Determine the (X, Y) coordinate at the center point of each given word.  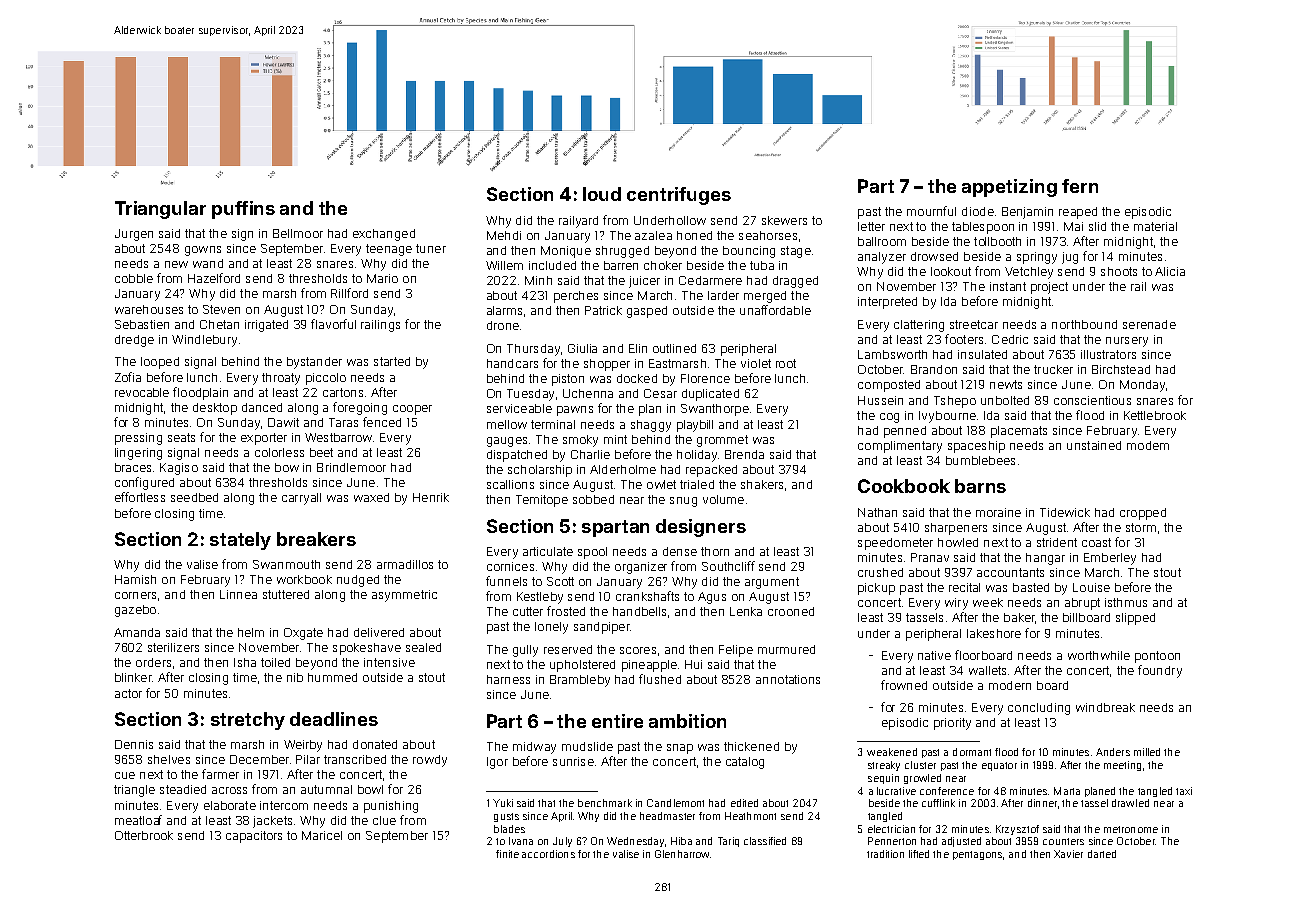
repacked (711, 471)
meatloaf (138, 820)
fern (1080, 186)
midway (534, 748)
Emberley (1110, 559)
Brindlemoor (351, 467)
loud (602, 194)
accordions (548, 854)
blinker (133, 677)
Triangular (160, 210)
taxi (1184, 791)
